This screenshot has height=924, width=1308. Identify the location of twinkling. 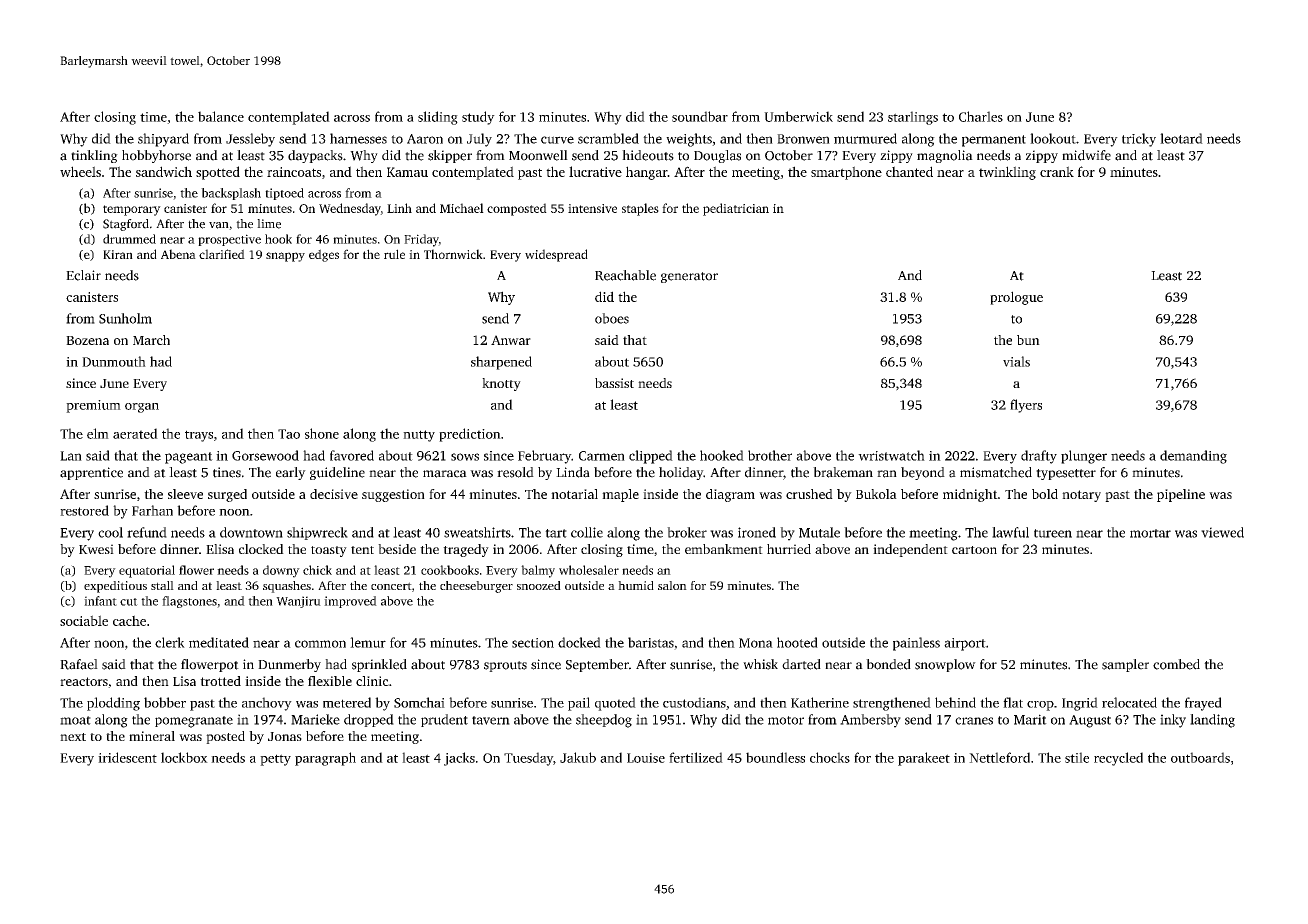
(1007, 173).
